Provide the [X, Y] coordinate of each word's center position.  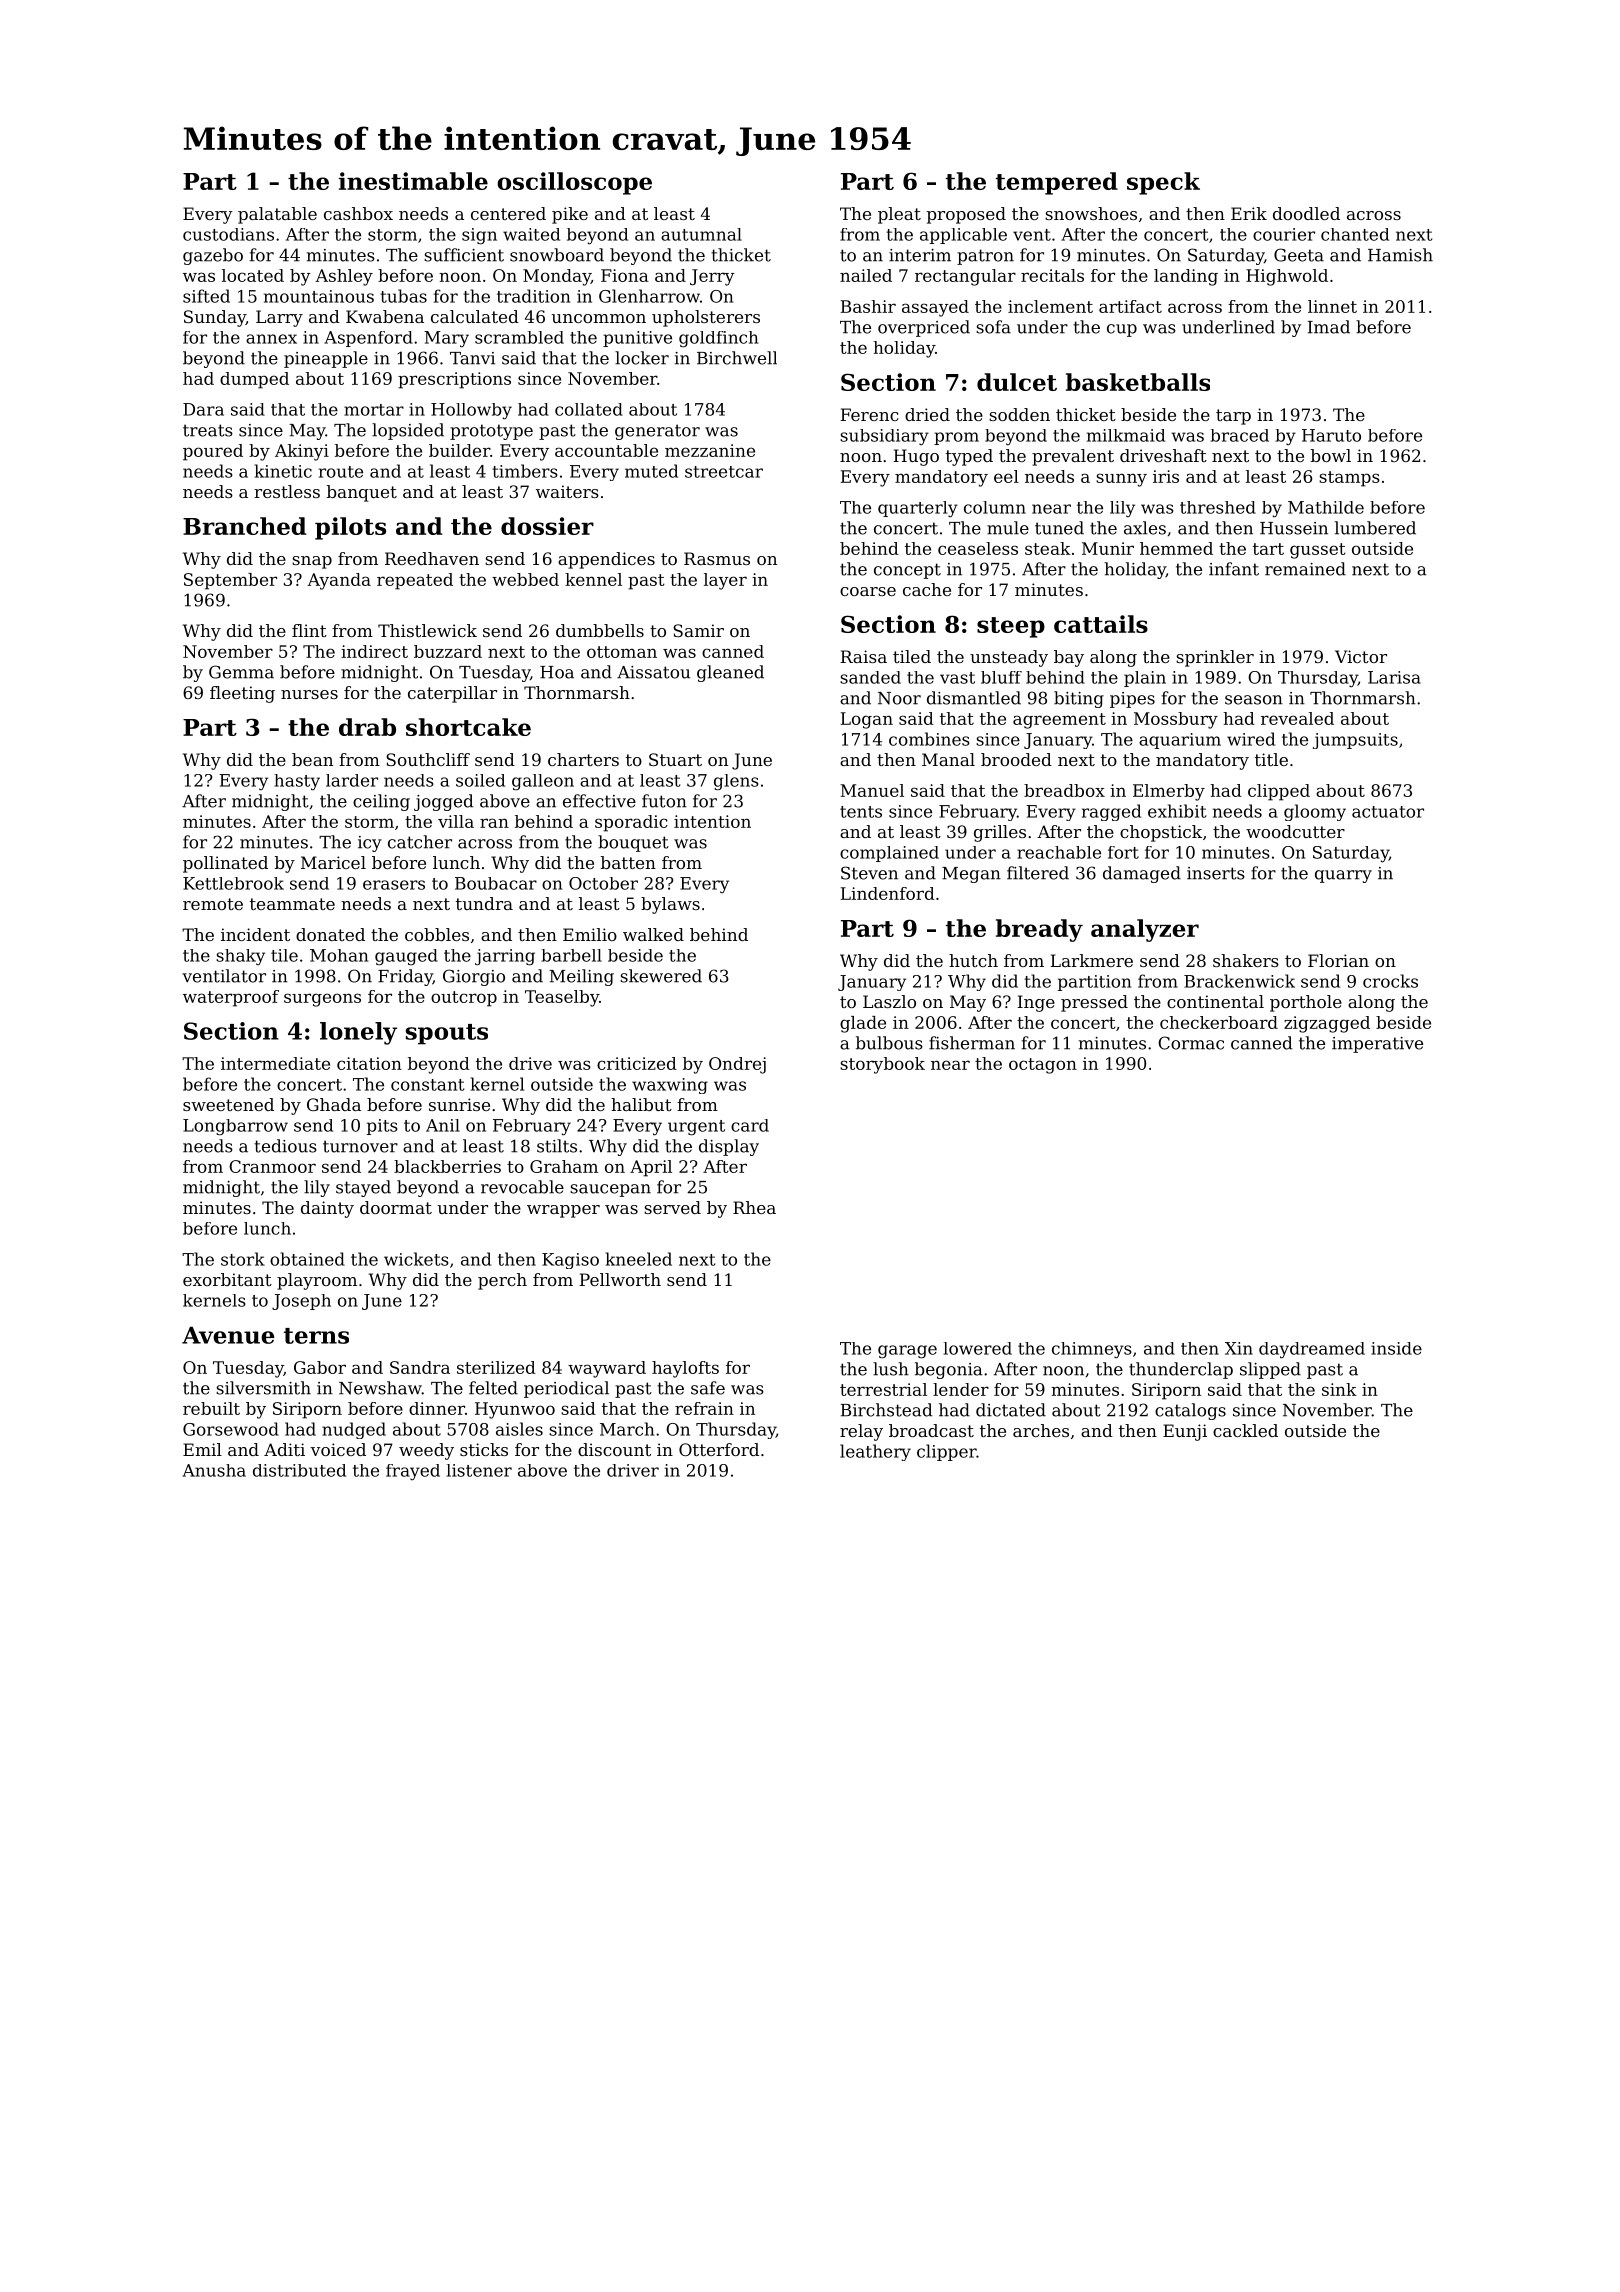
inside [1396, 1348]
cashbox [358, 213]
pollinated [225, 864]
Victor [1361, 656]
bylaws [670, 905]
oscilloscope [574, 183]
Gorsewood [231, 1429]
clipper [946, 1452]
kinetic [283, 471]
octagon [1043, 1066]
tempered [1057, 183]
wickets [416, 1259]
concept [907, 571]
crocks [1390, 981]
